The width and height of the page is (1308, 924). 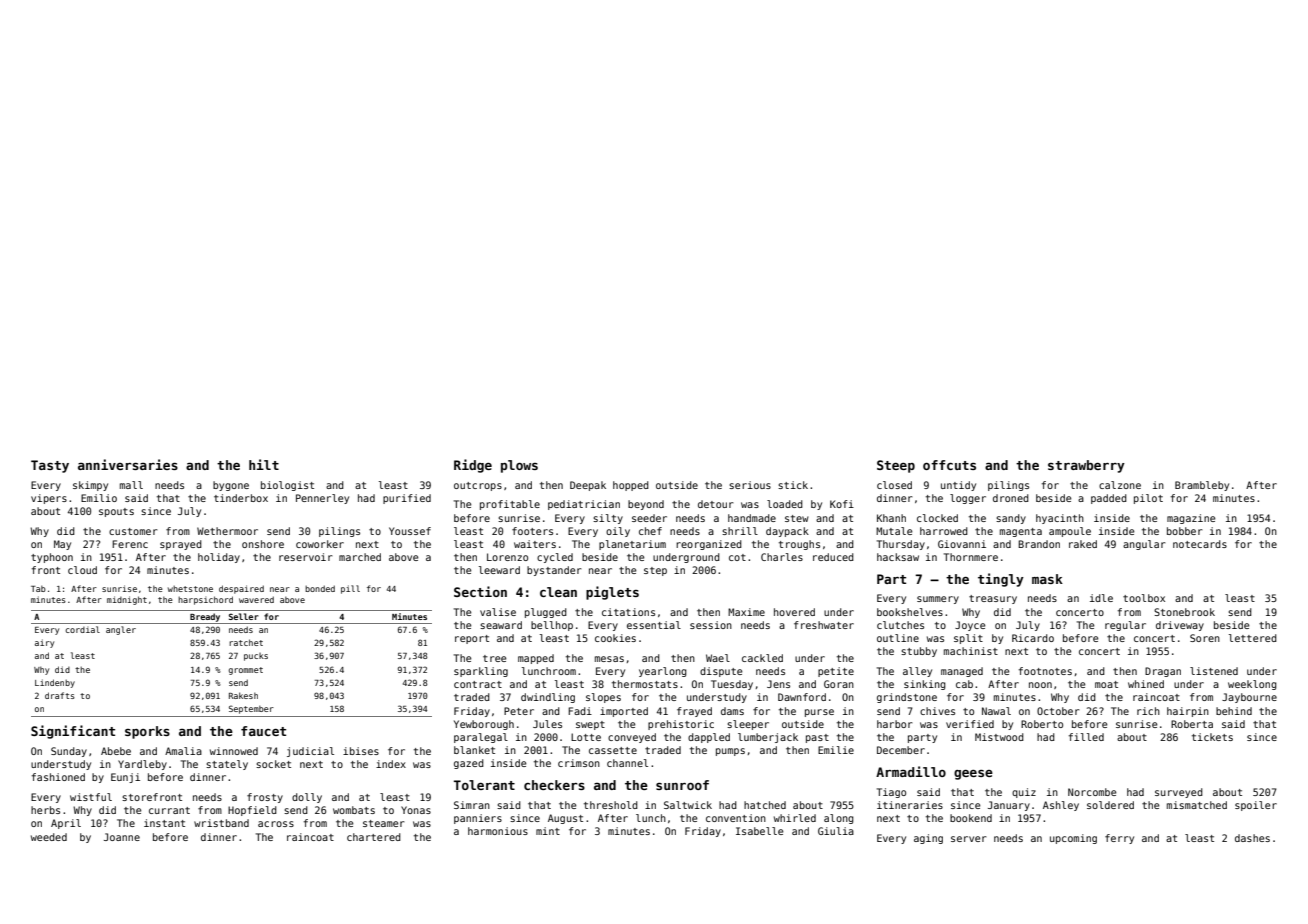 I want to click on seaward, so click(x=501, y=625).
